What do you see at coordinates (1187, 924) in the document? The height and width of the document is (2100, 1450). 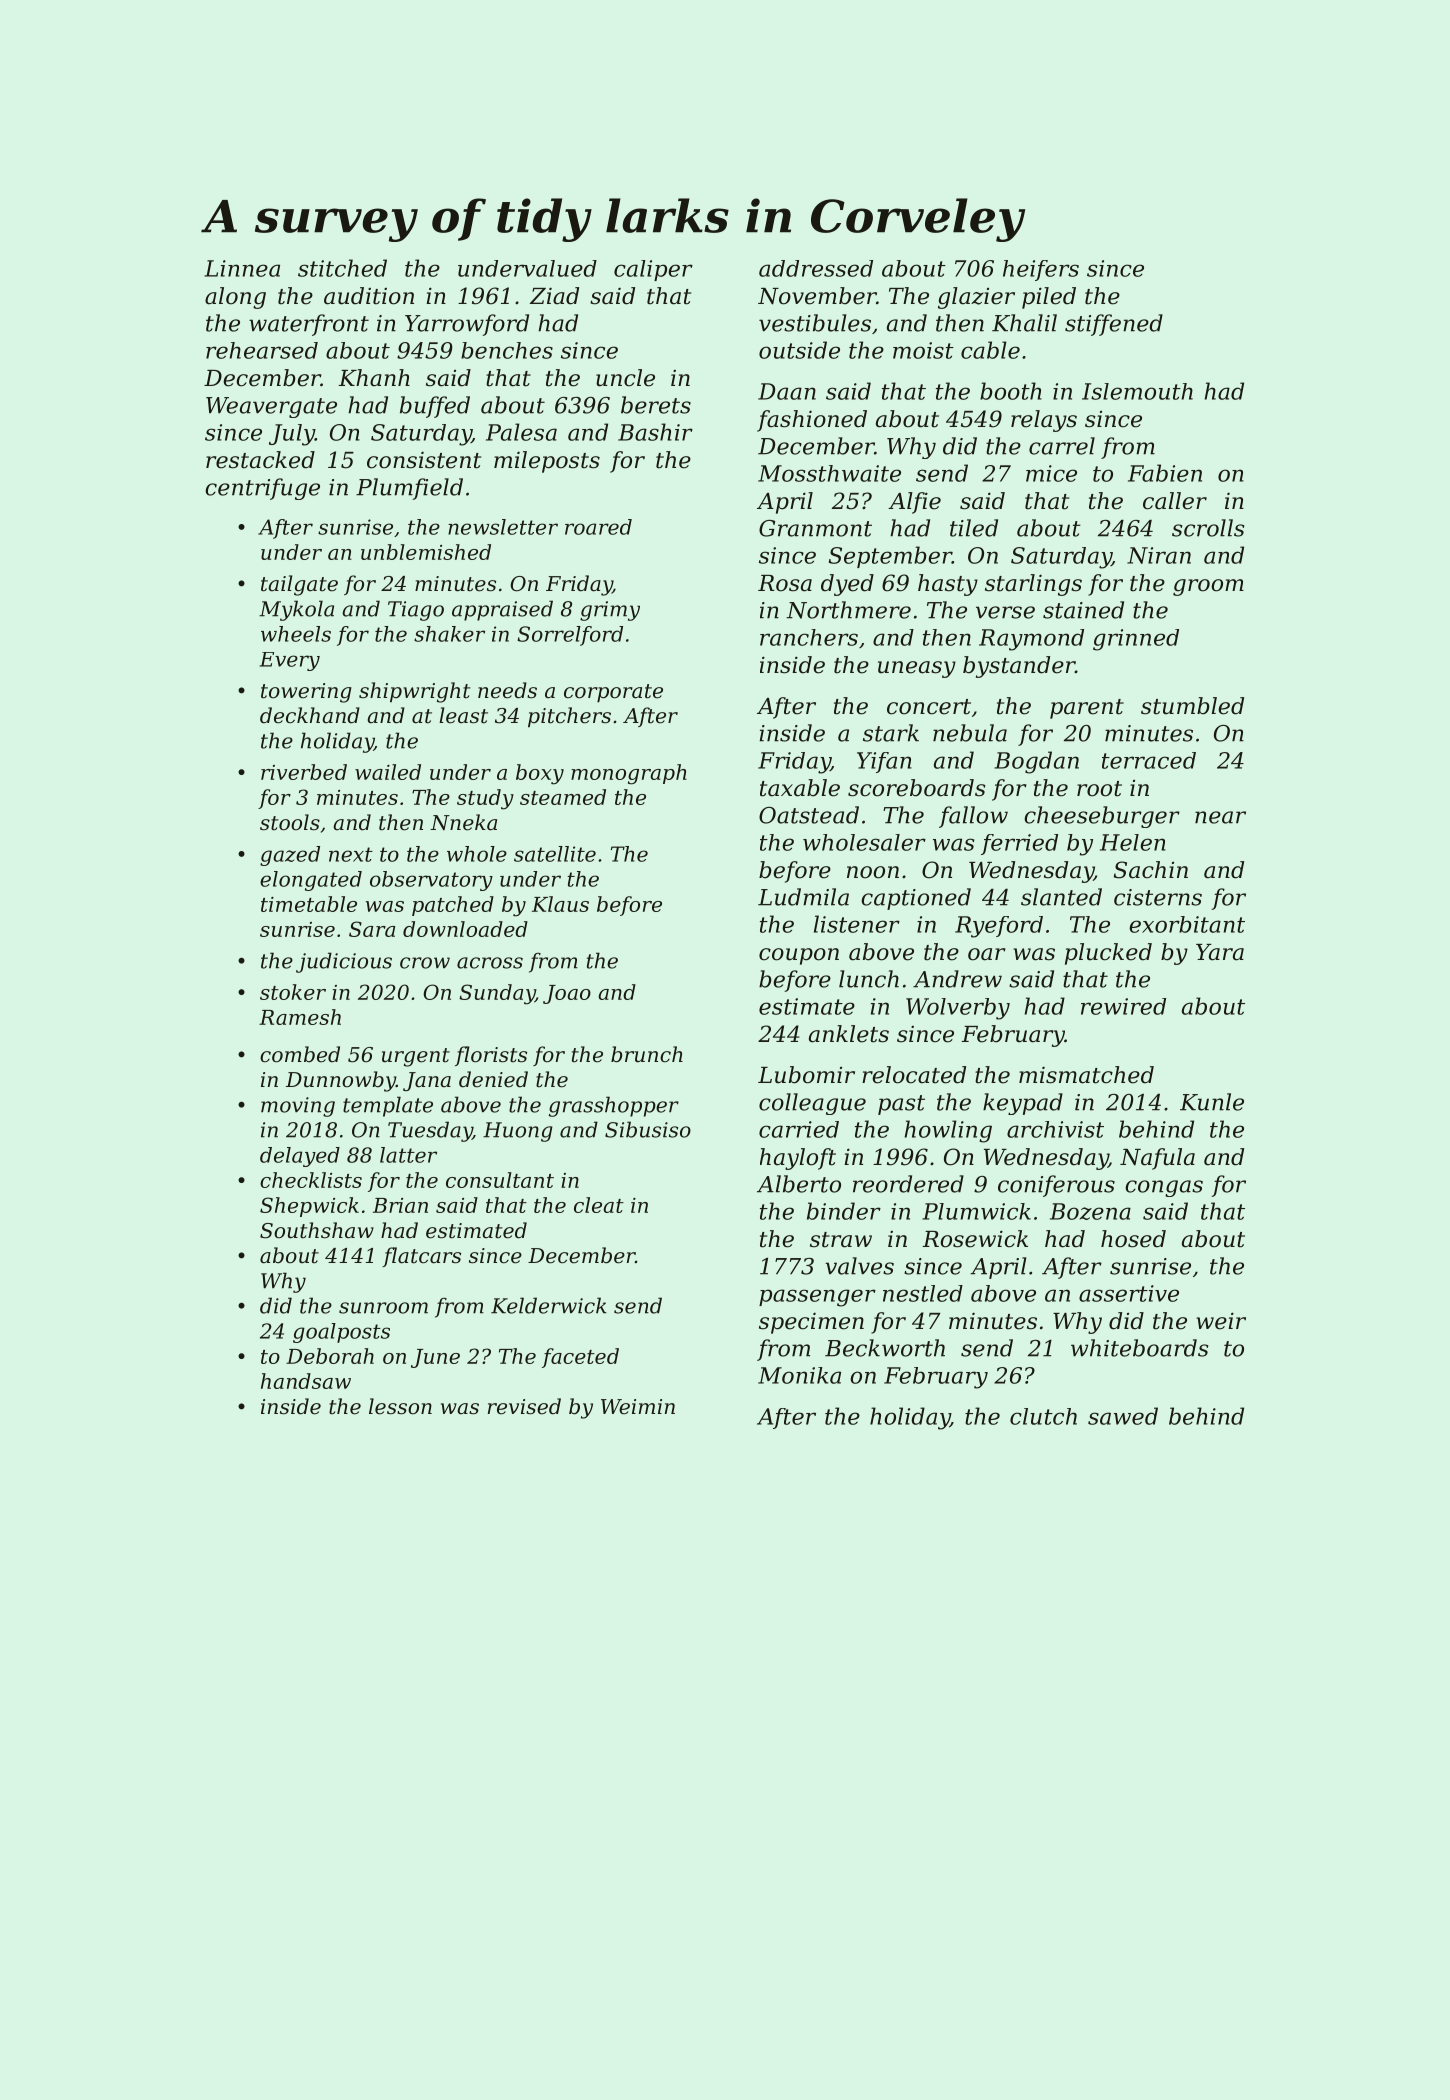 I see `exorbitant` at bounding box center [1187, 924].
